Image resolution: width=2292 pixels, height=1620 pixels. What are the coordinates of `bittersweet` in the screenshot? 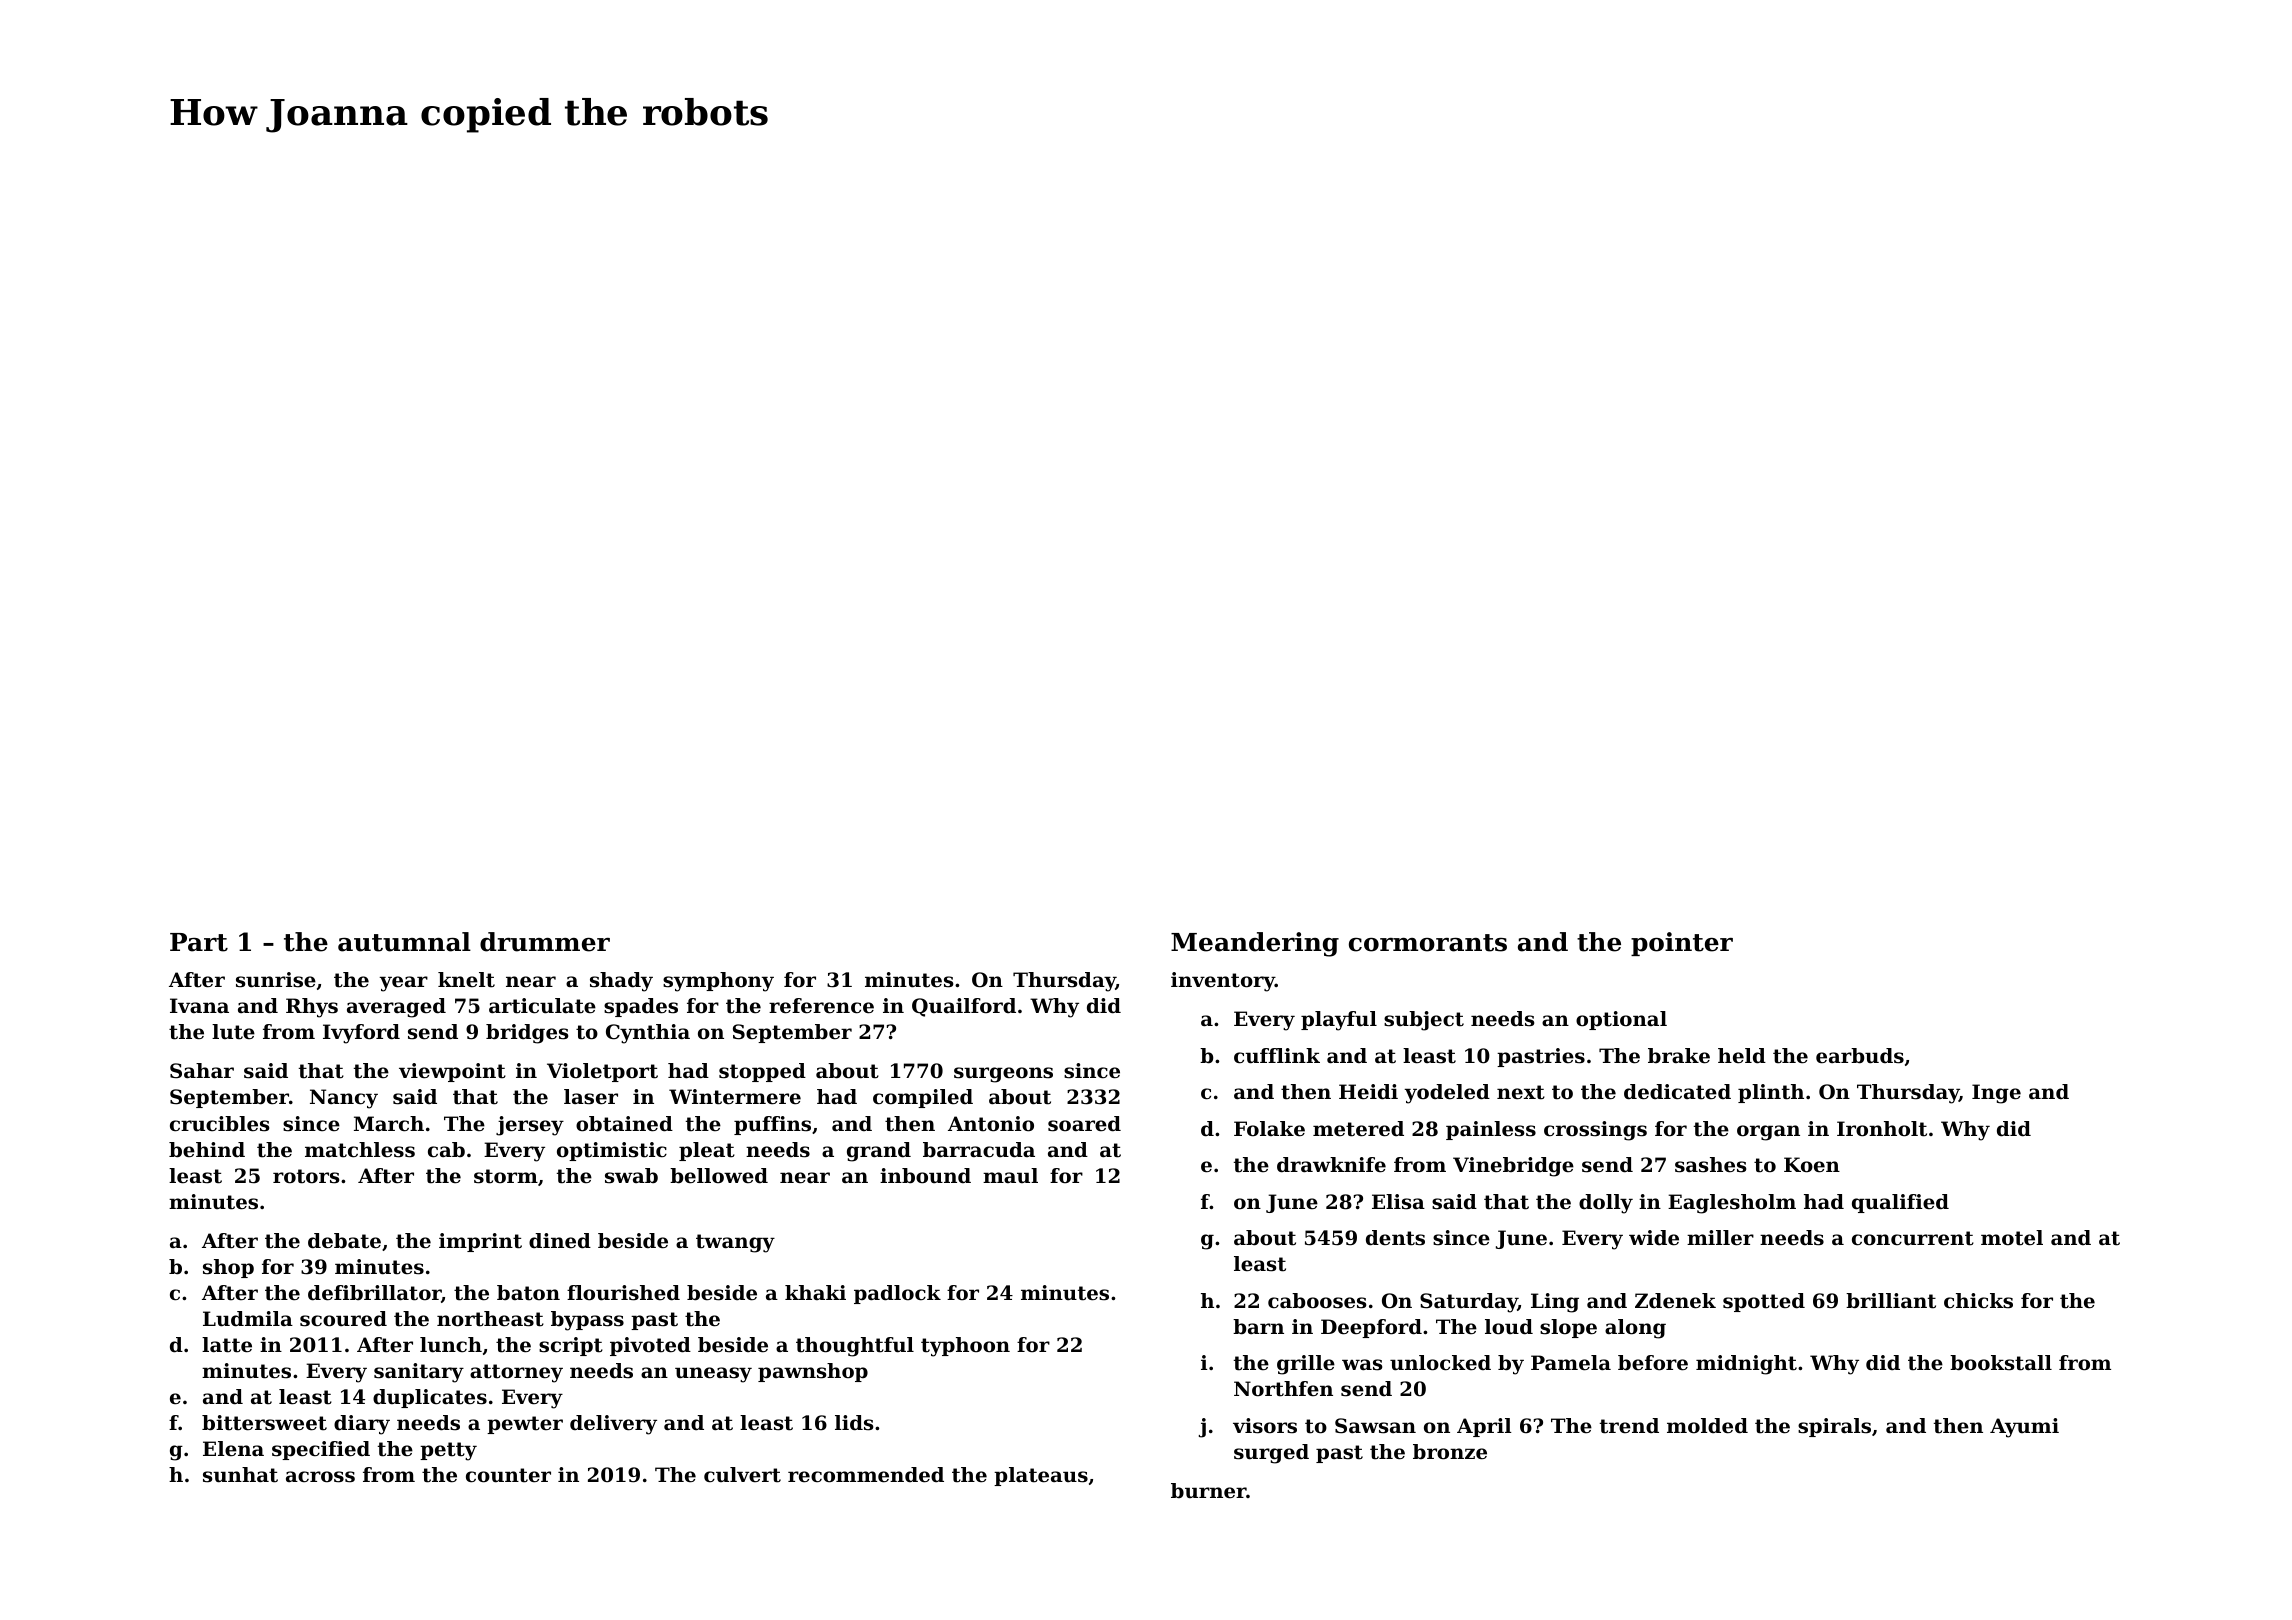 It's located at (264, 1423).
